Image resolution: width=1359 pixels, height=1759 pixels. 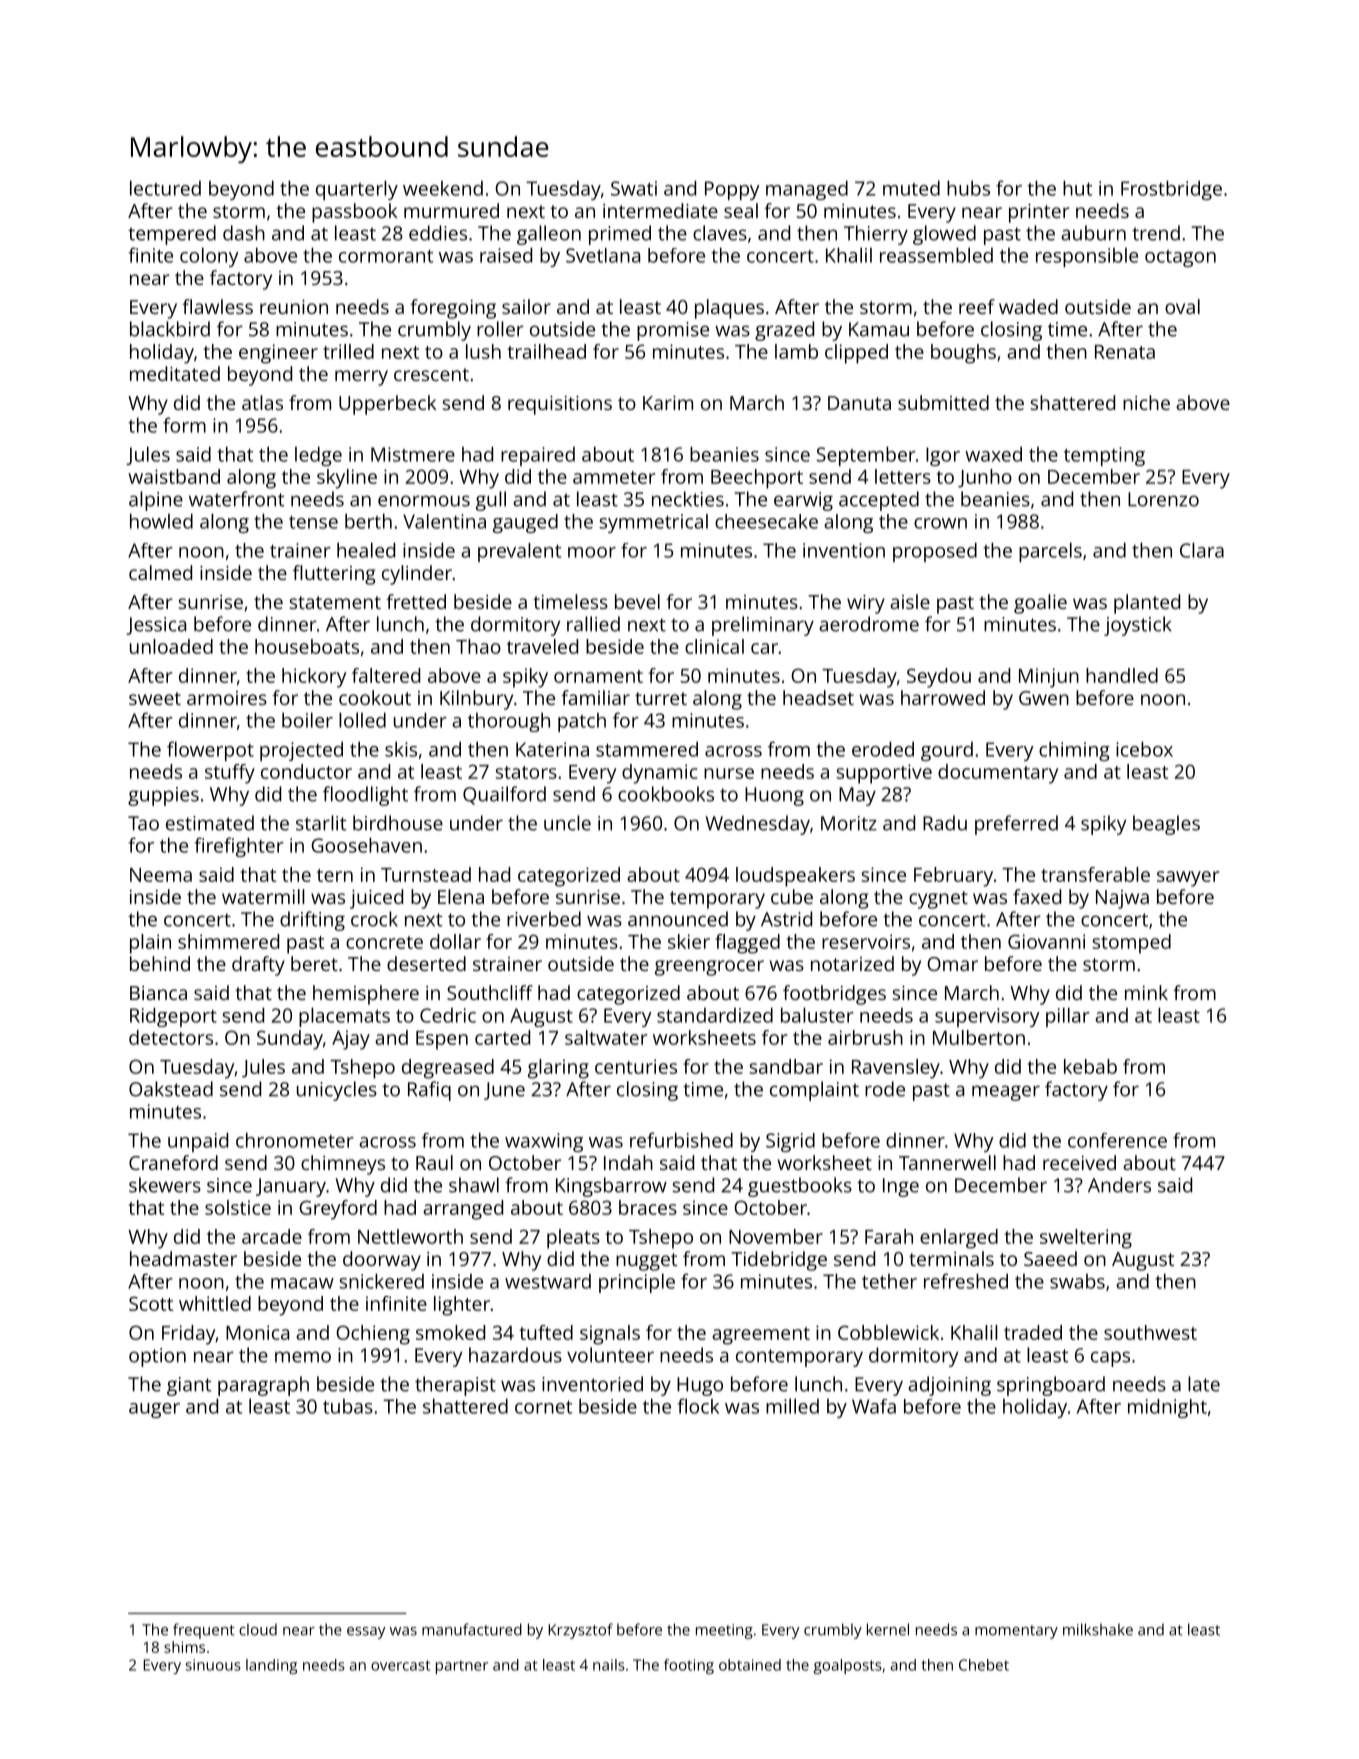 I want to click on sandbar, so click(x=786, y=1066).
